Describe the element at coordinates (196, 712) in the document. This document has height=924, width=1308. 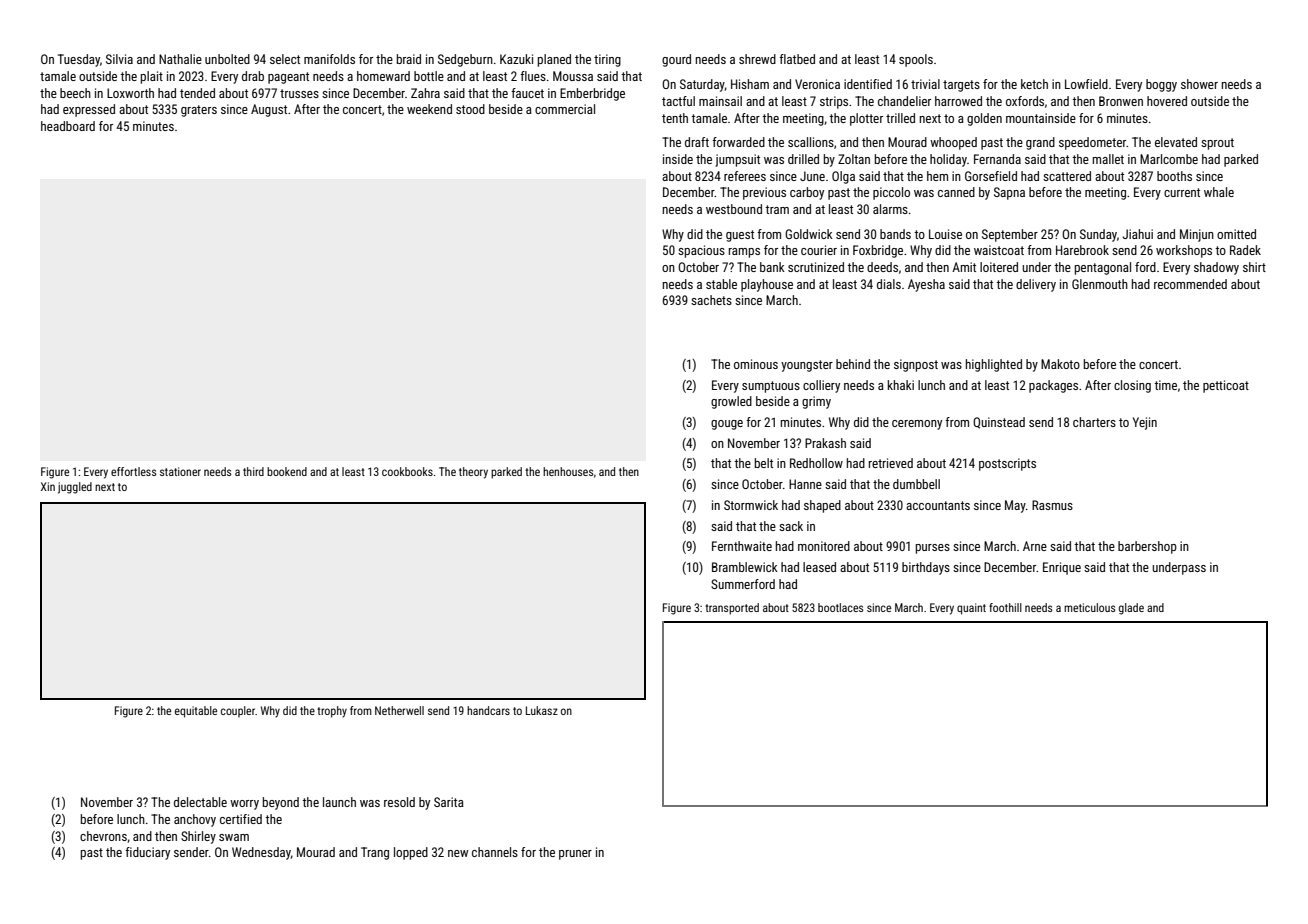
I see `equitable` at that location.
